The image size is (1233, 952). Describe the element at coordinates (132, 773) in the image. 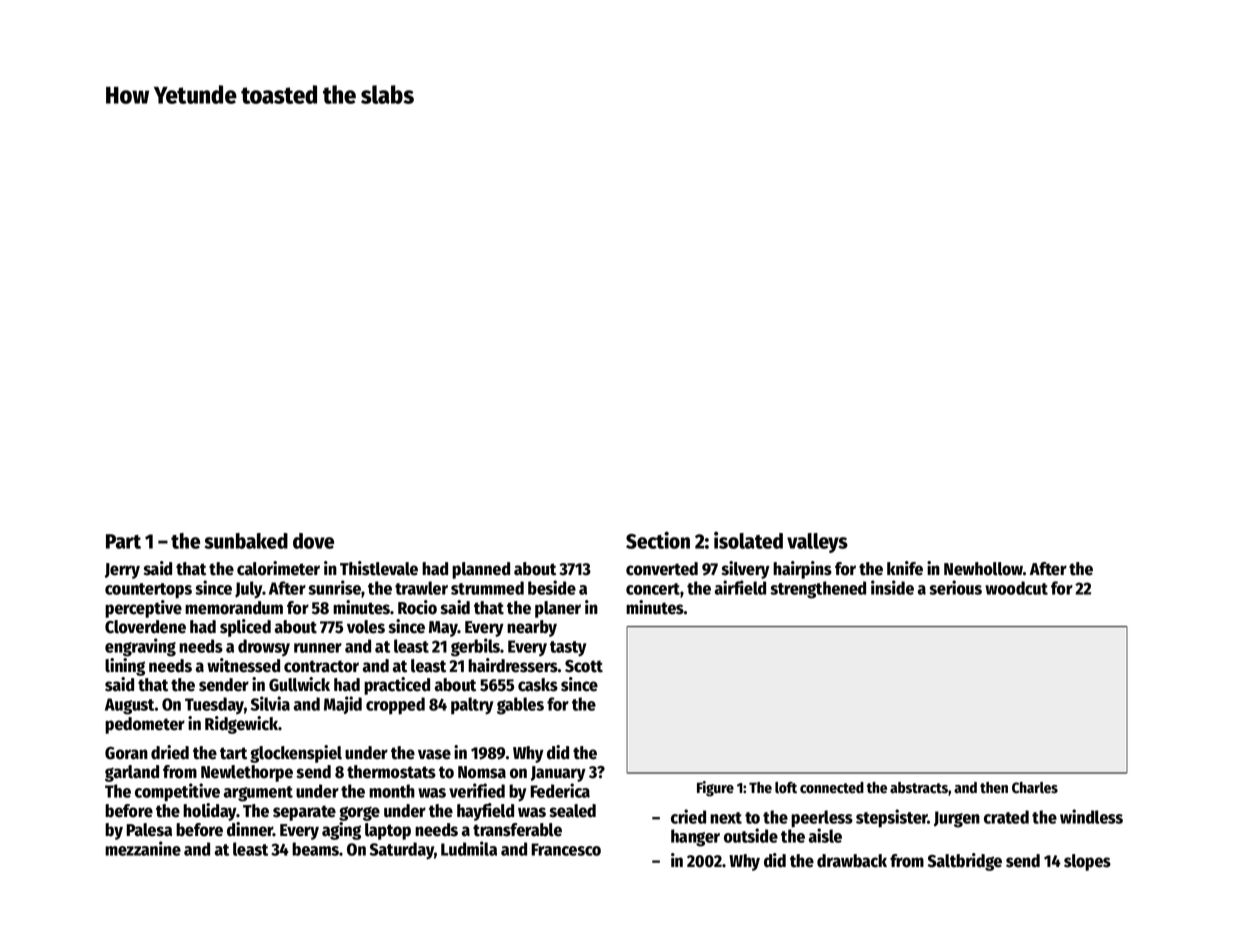

I see `garland` at that location.
